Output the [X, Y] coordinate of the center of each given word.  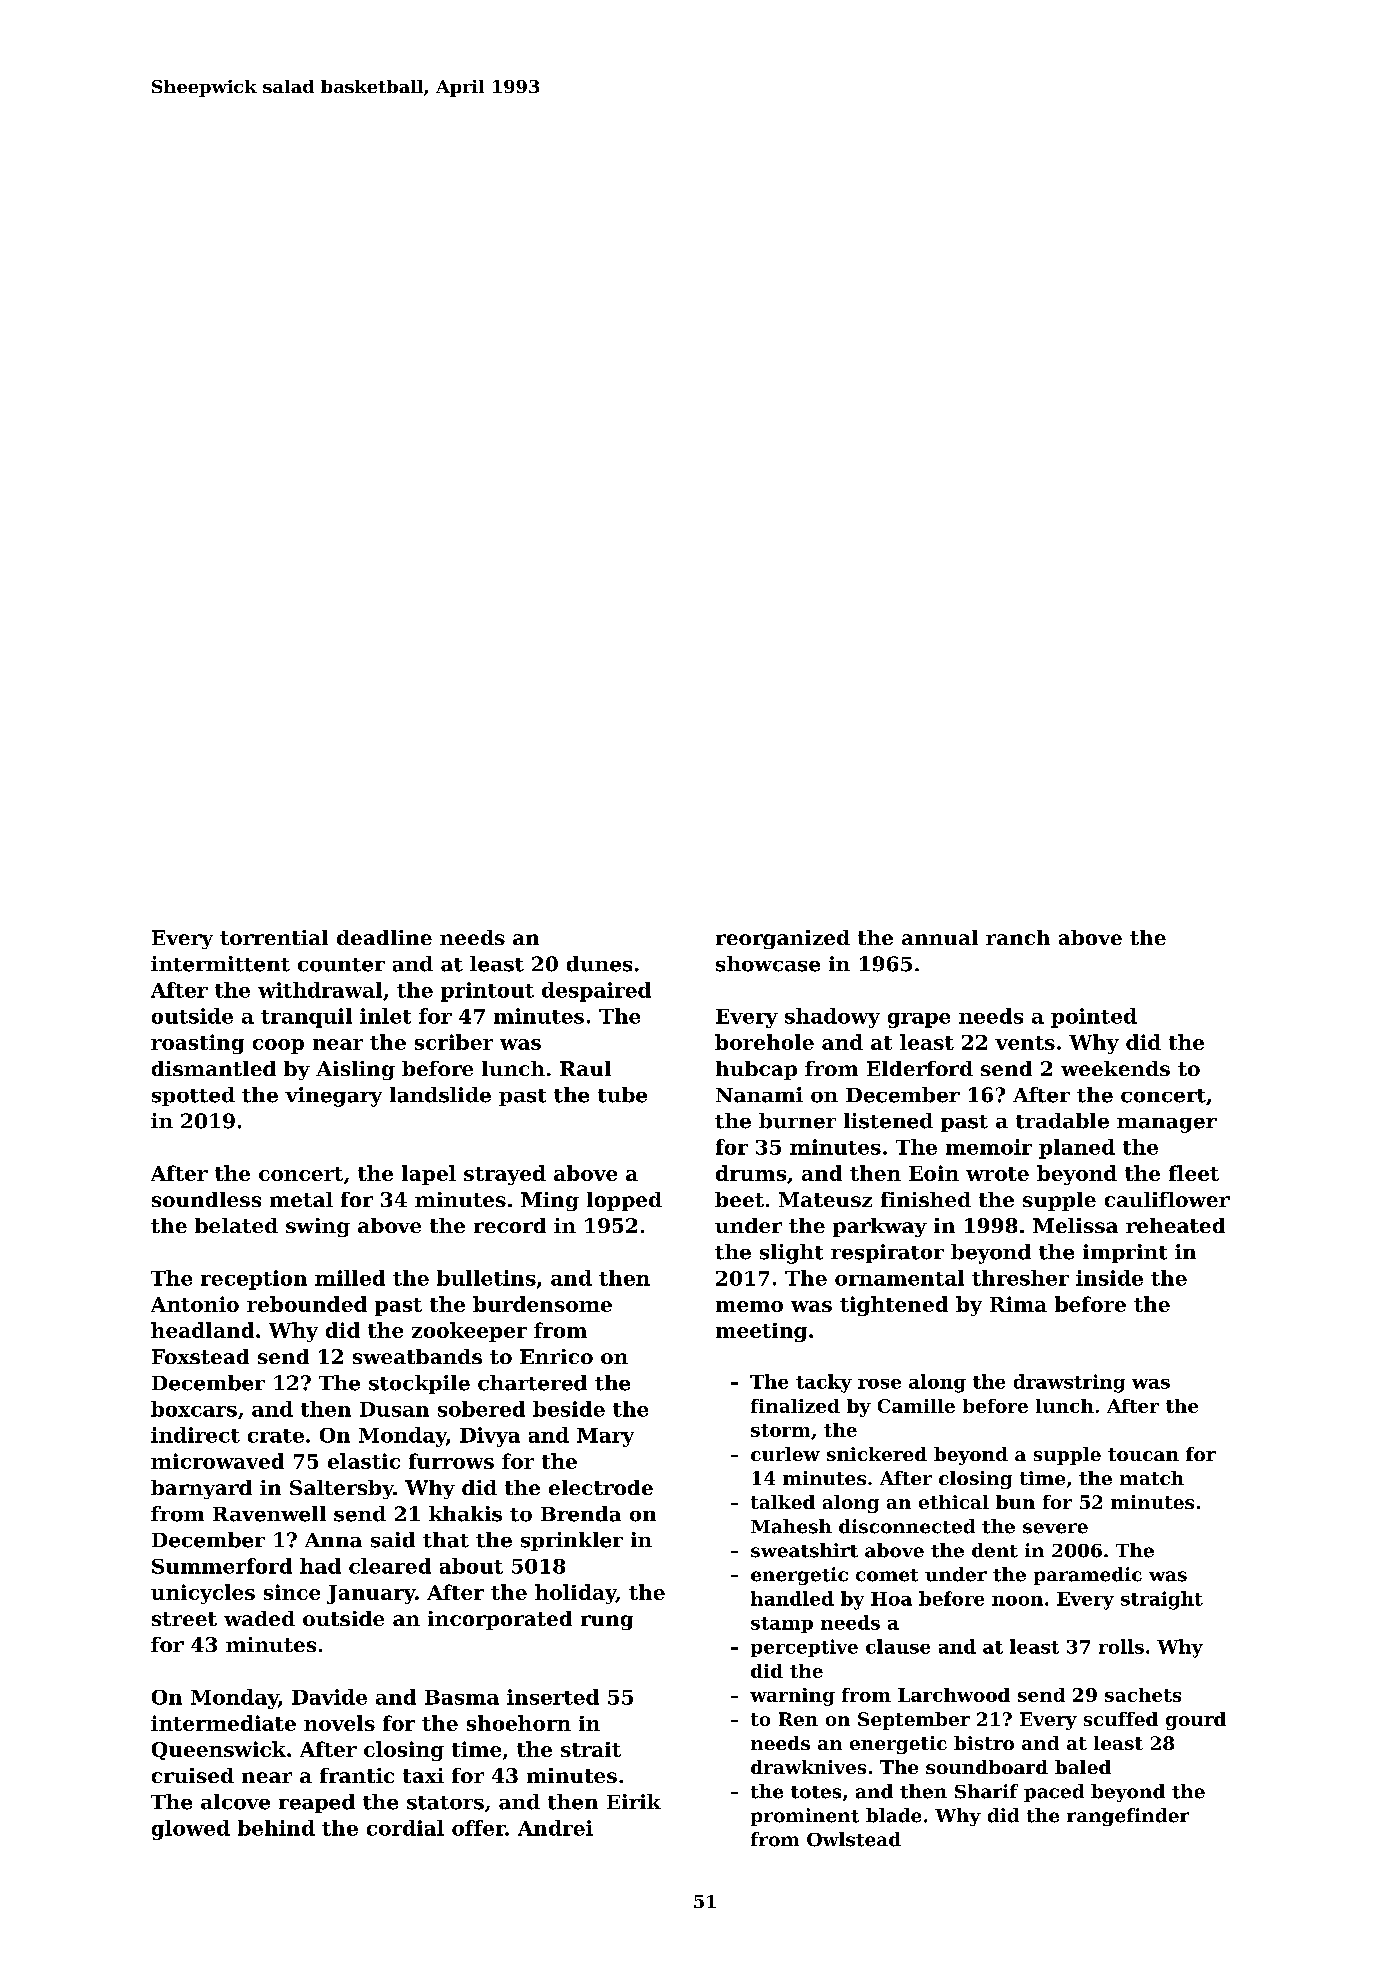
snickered [877, 1454]
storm [780, 1430]
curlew [785, 1454]
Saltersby [342, 1489]
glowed [191, 1830]
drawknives [808, 1767]
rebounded [307, 1304]
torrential [274, 937]
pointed [1094, 1018]
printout [487, 992]
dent [995, 1550]
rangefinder [1128, 1817]
